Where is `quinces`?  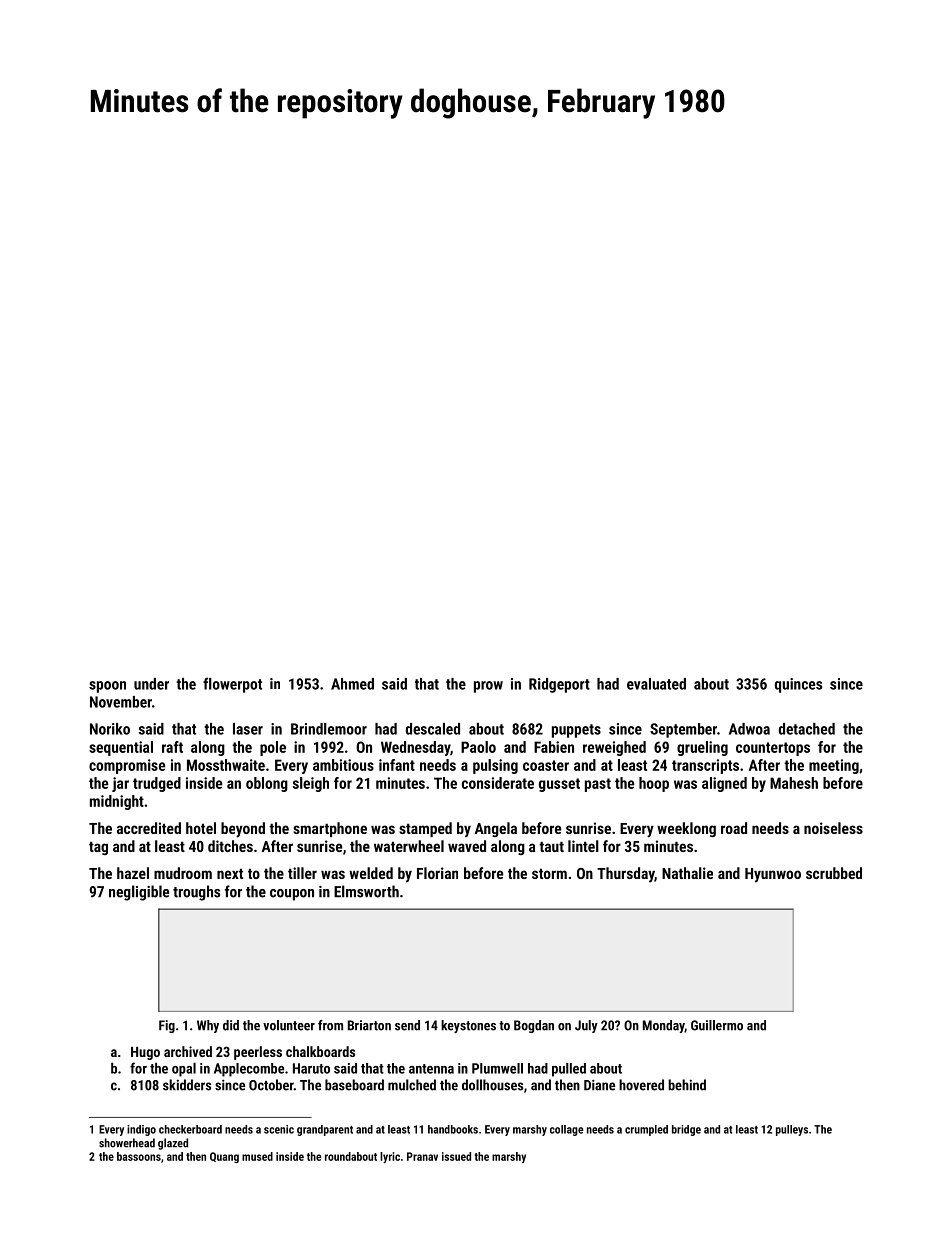
quinces is located at coordinates (798, 685).
